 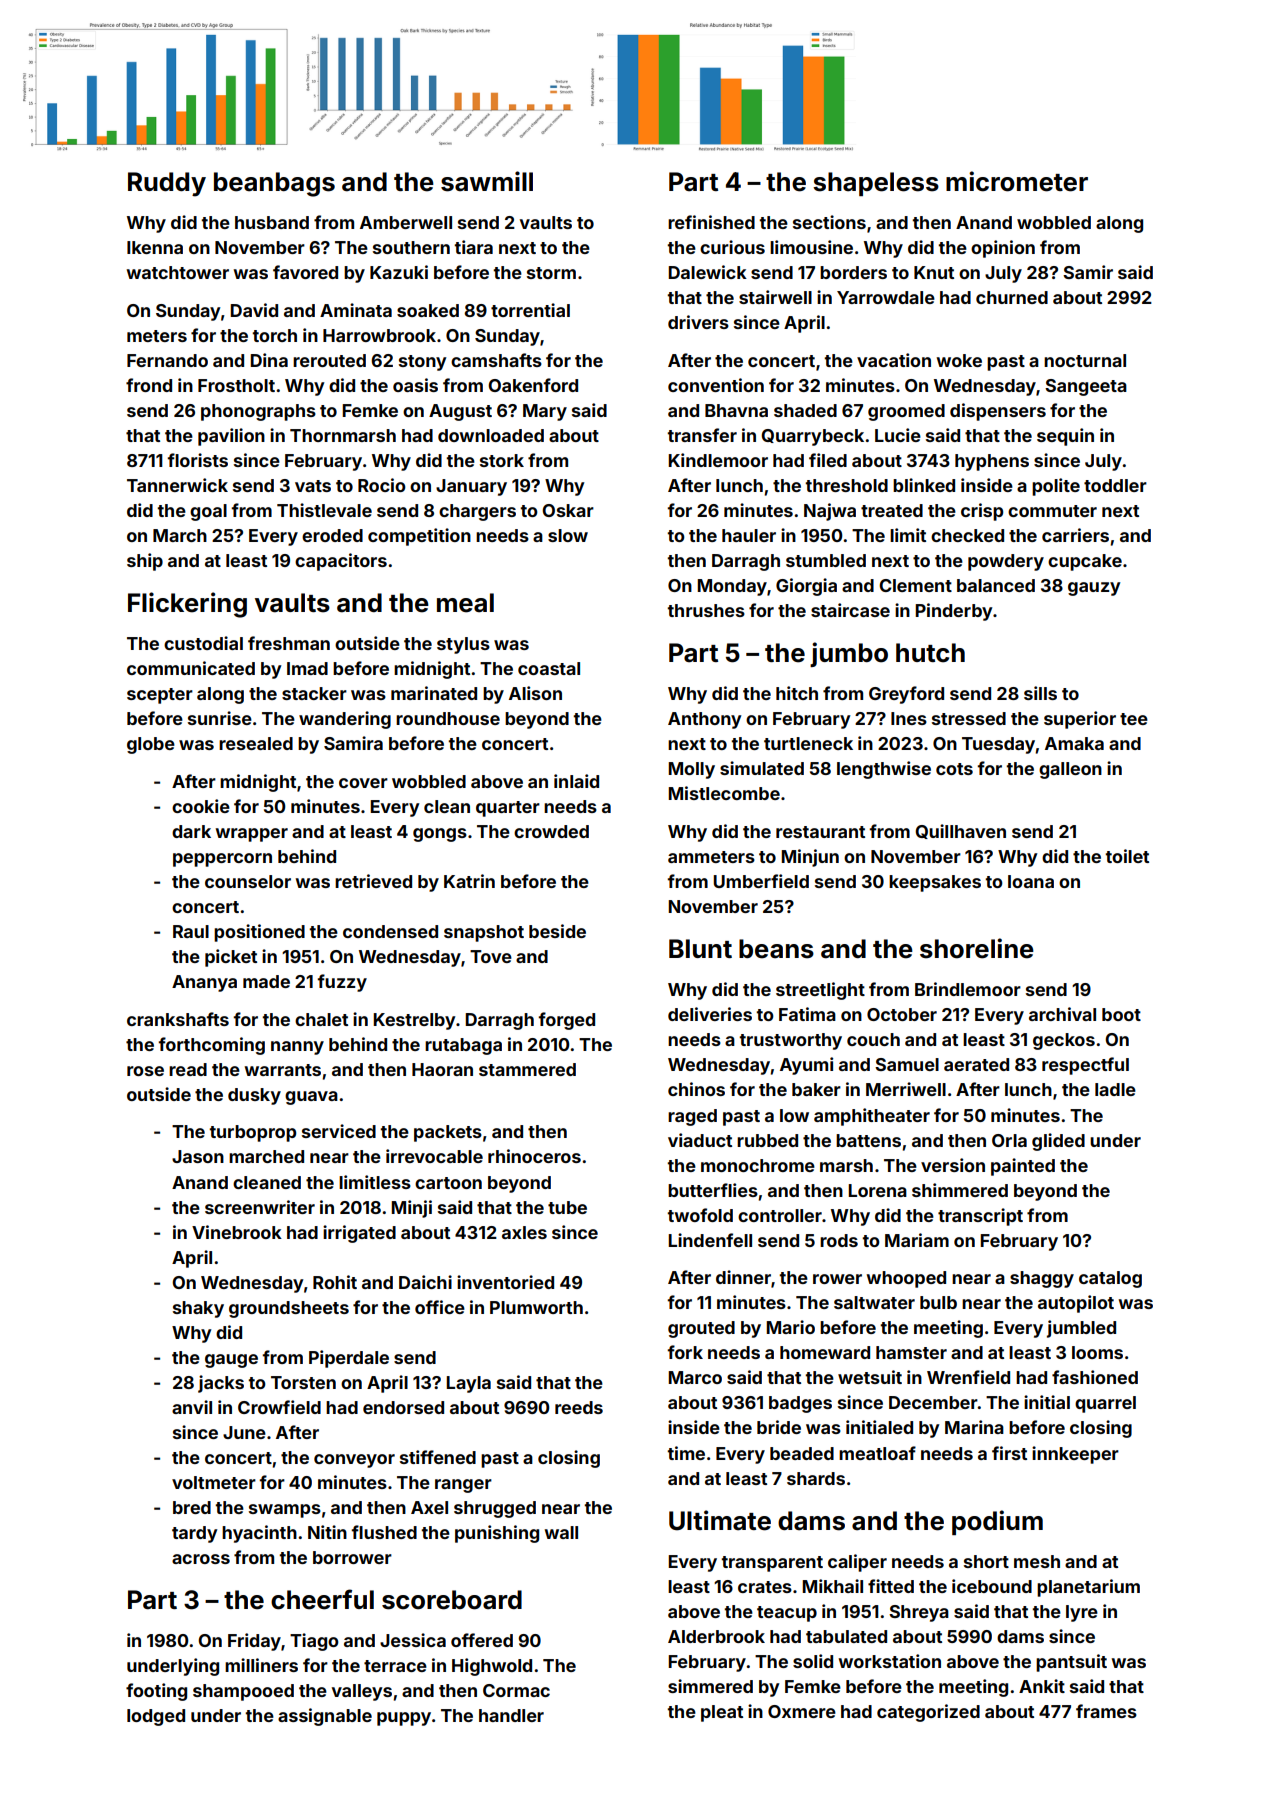 What do you see at coordinates (568, 510) in the screenshot?
I see `Oskar` at bounding box center [568, 510].
